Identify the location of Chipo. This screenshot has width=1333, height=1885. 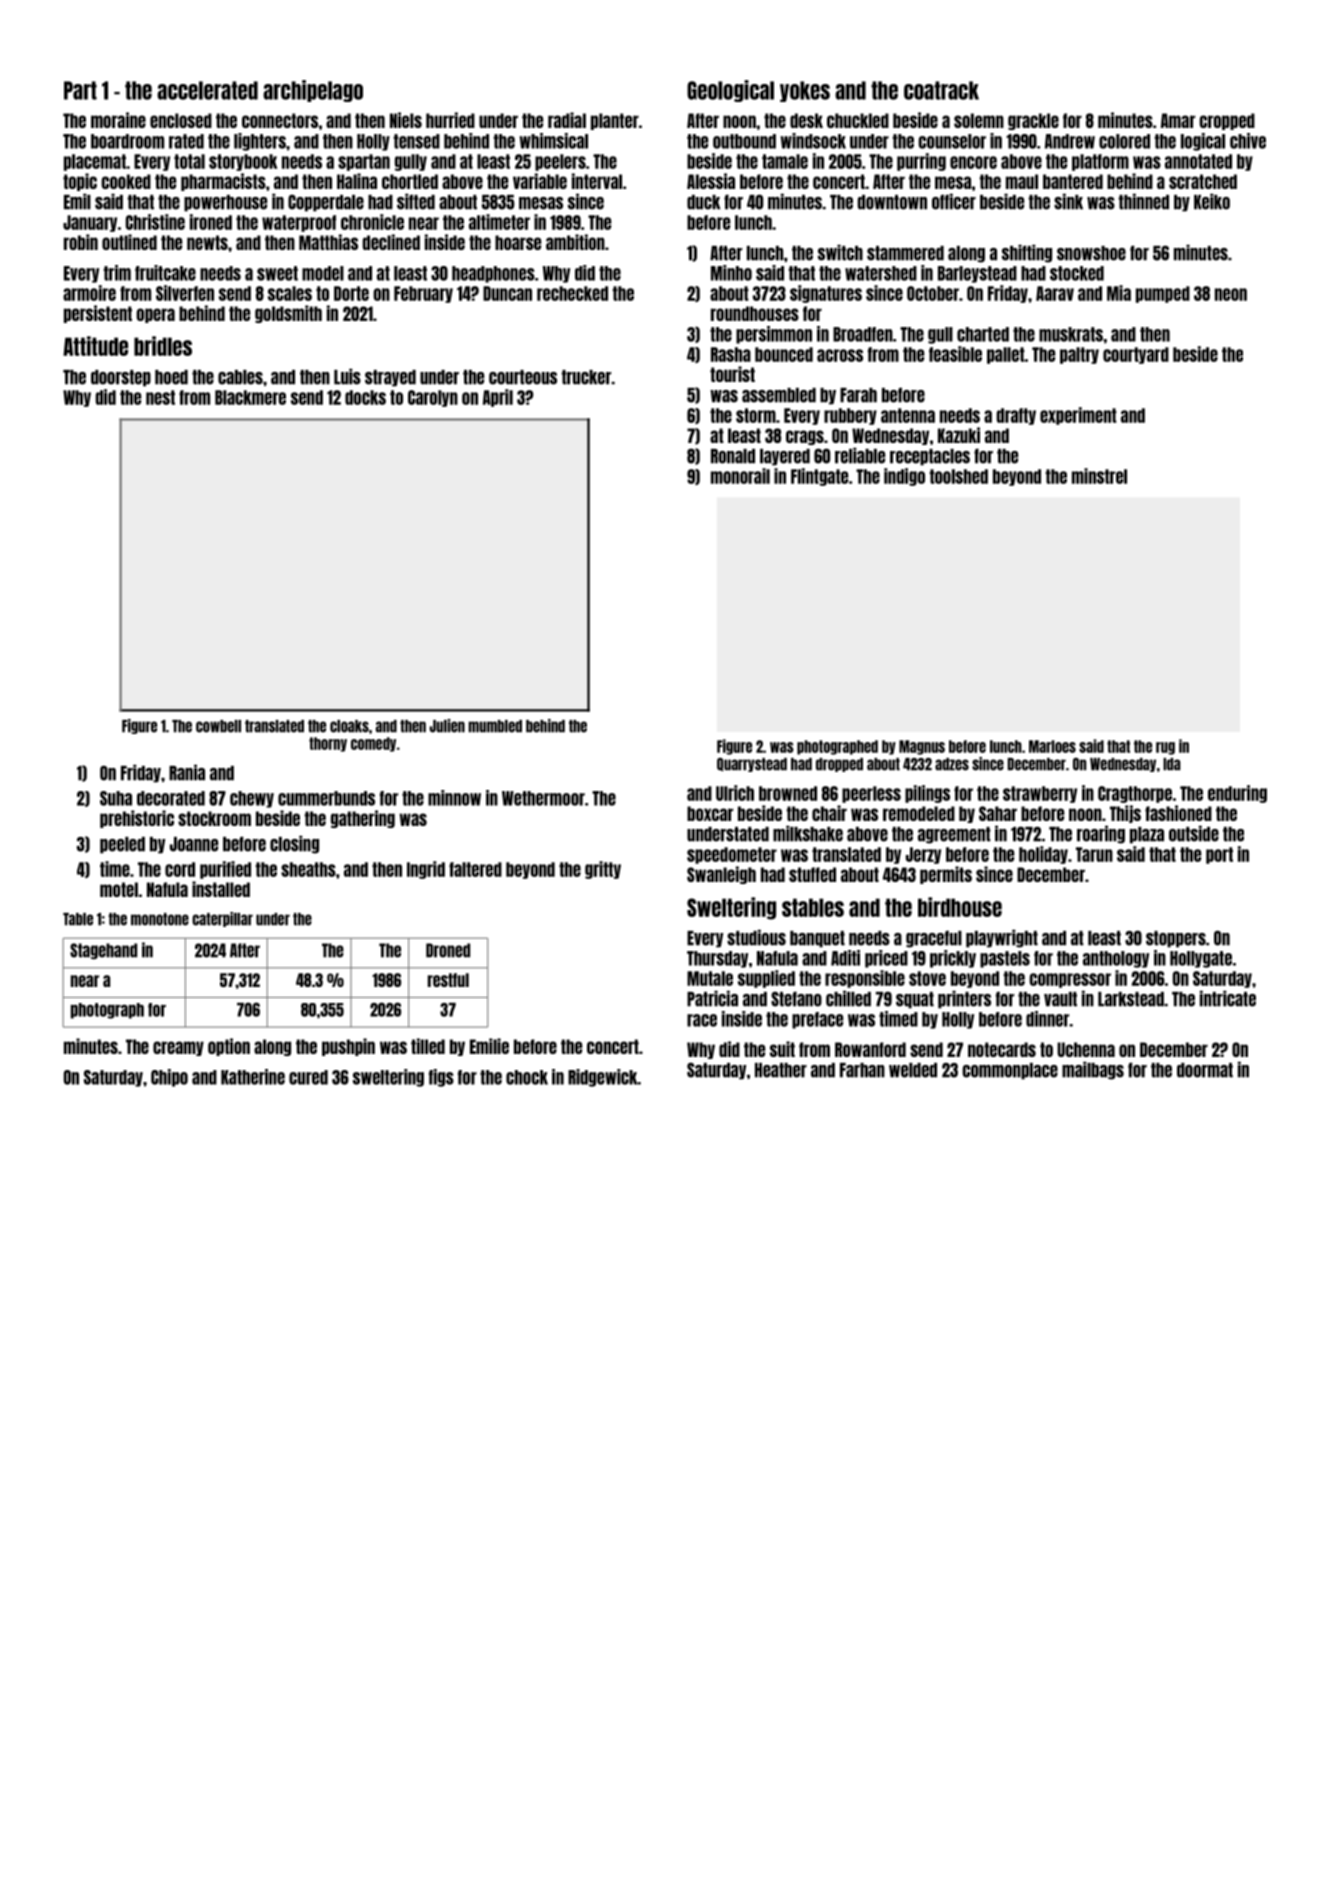
(169, 1078).
